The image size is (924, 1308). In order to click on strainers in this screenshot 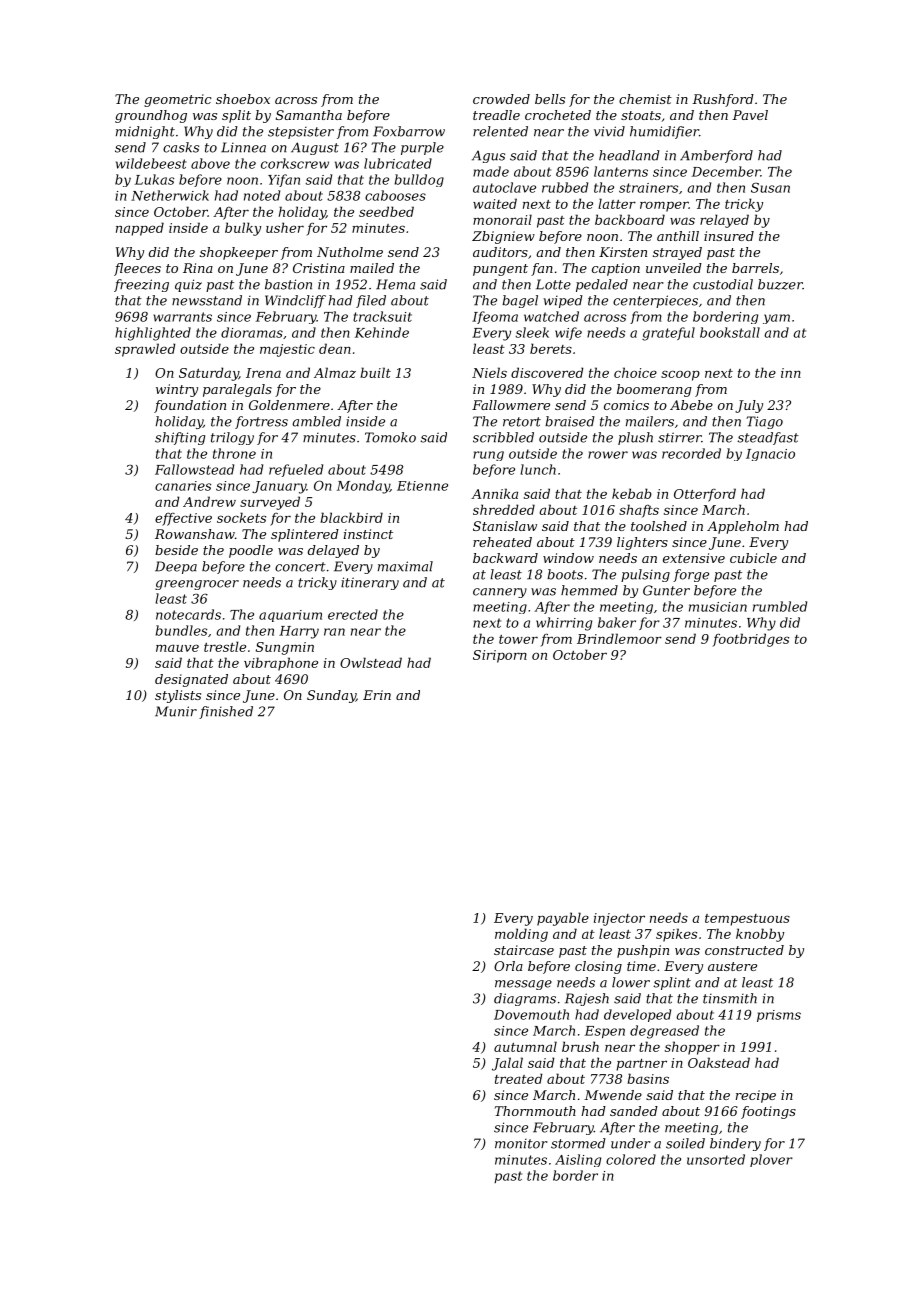, I will do `click(648, 188)`.
